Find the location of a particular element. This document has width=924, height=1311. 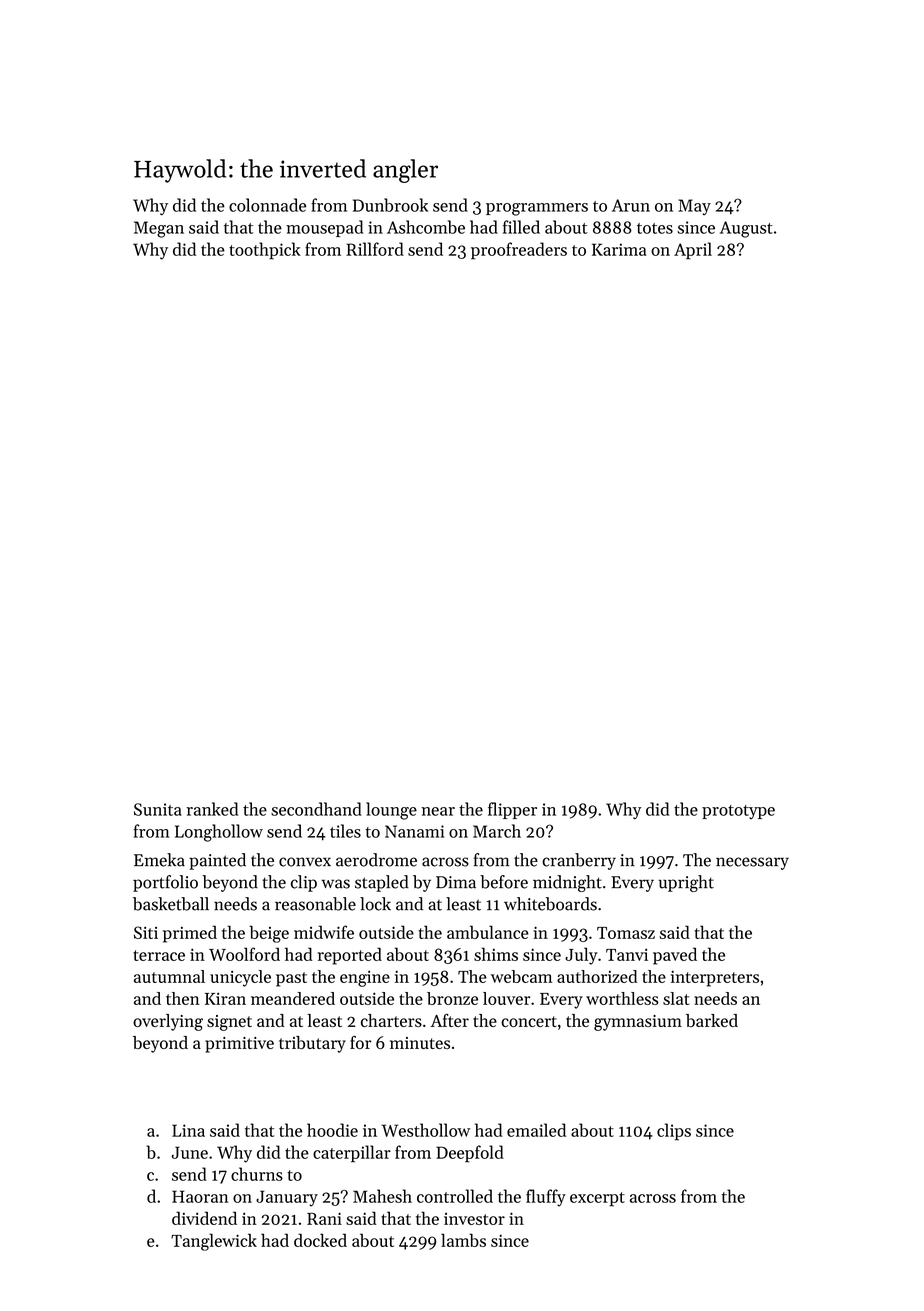

programmers is located at coordinates (537, 209).
